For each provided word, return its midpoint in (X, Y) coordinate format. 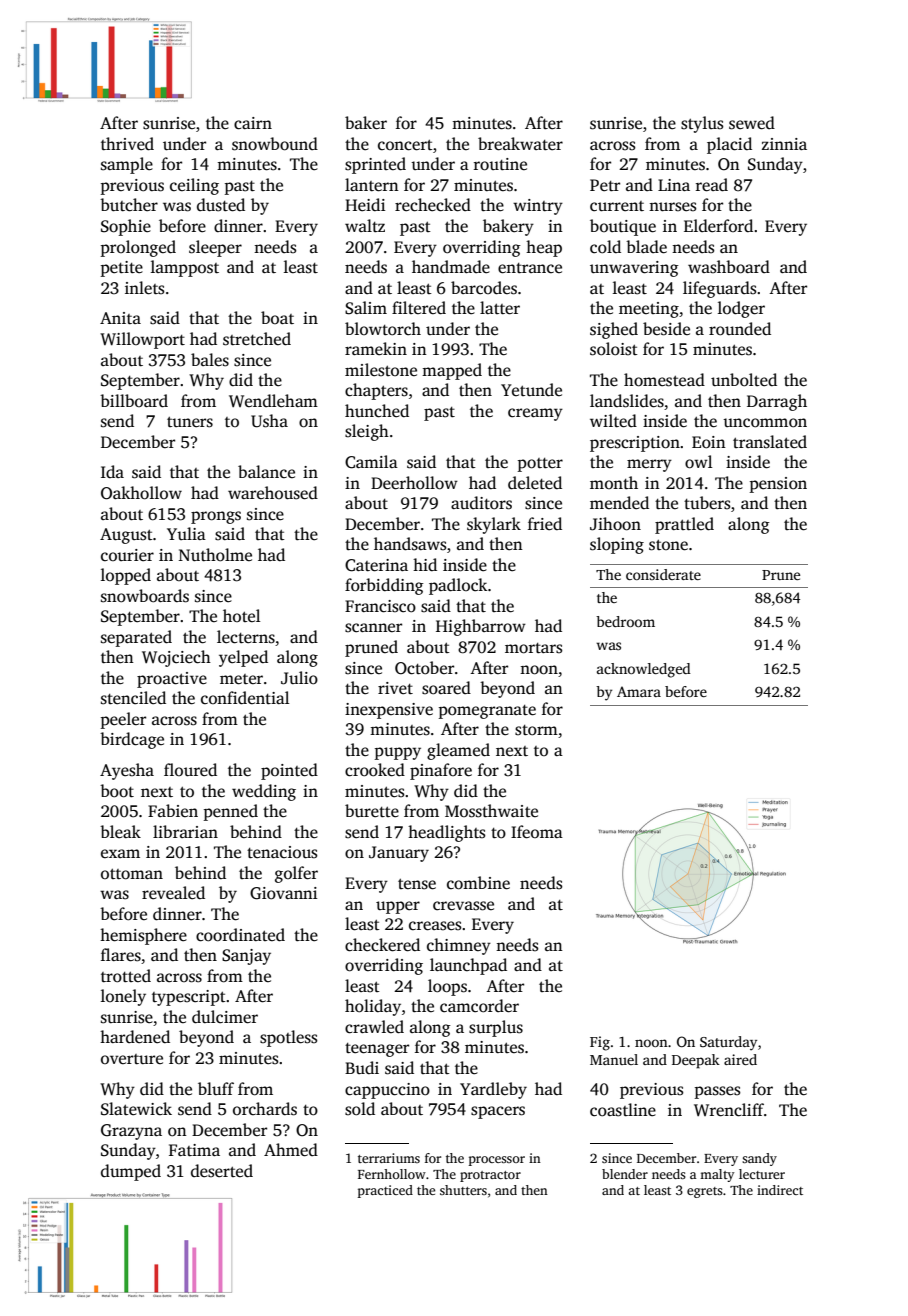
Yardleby (493, 1090)
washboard (729, 267)
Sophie (126, 227)
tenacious (282, 852)
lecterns (246, 637)
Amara (639, 691)
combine (478, 883)
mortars (533, 648)
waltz (365, 225)
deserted (222, 1171)
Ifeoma (537, 832)
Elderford (718, 226)
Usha (269, 421)
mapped (452, 371)
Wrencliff (729, 1110)
